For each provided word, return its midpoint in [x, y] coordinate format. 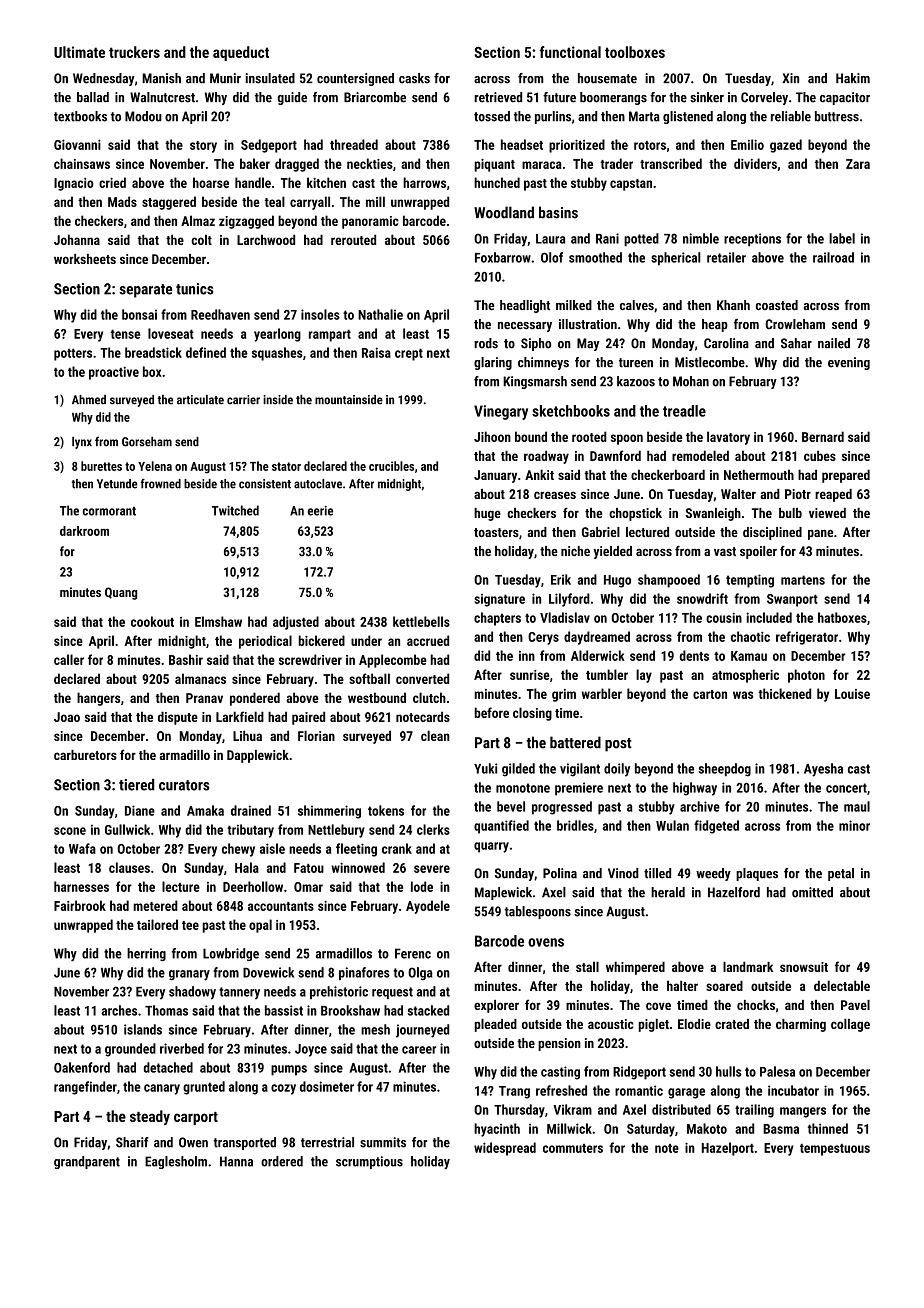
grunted [204, 1088]
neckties [370, 163]
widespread [505, 1149]
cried [112, 182]
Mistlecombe [710, 362]
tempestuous [835, 1150]
